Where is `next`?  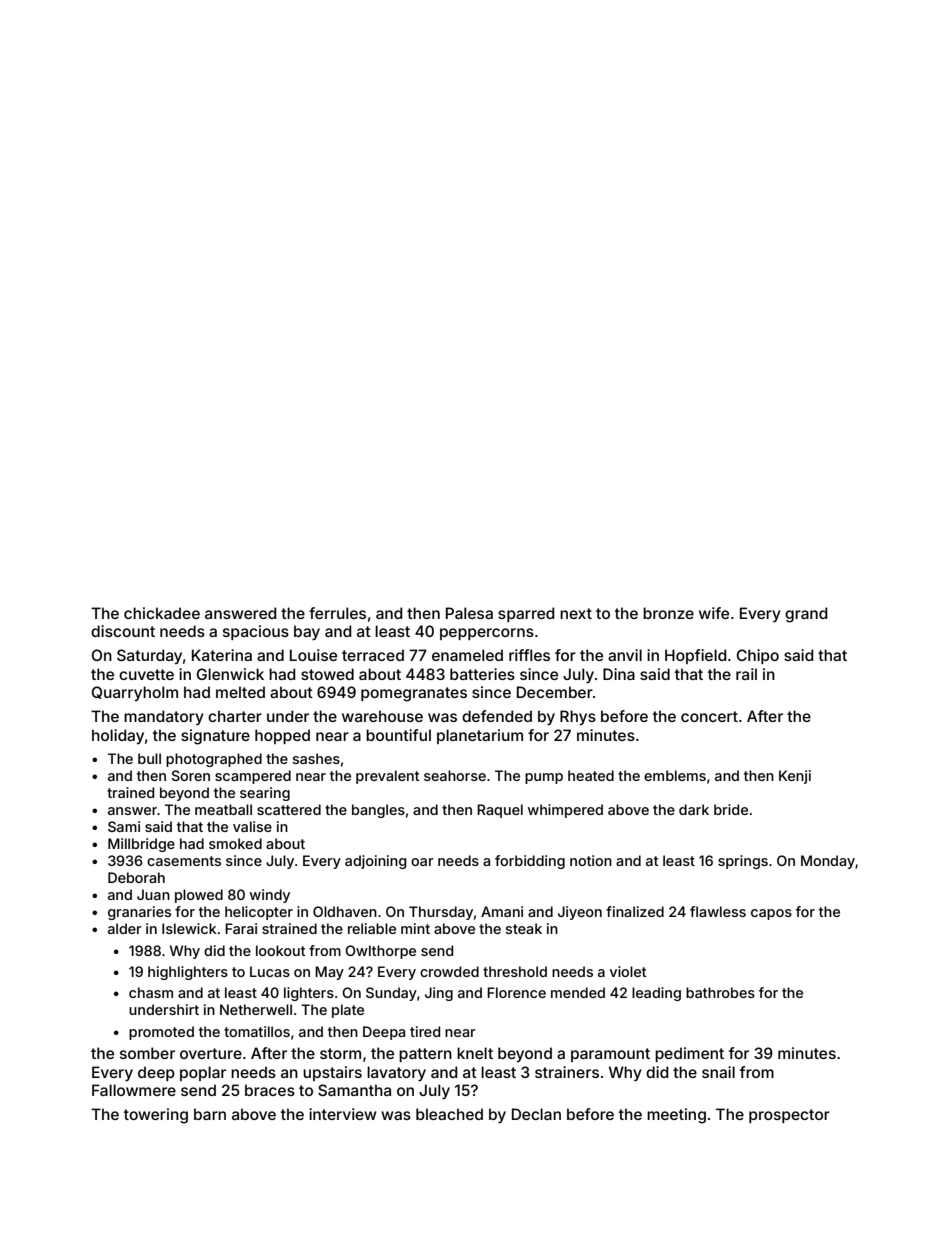
next is located at coordinates (576, 613).
